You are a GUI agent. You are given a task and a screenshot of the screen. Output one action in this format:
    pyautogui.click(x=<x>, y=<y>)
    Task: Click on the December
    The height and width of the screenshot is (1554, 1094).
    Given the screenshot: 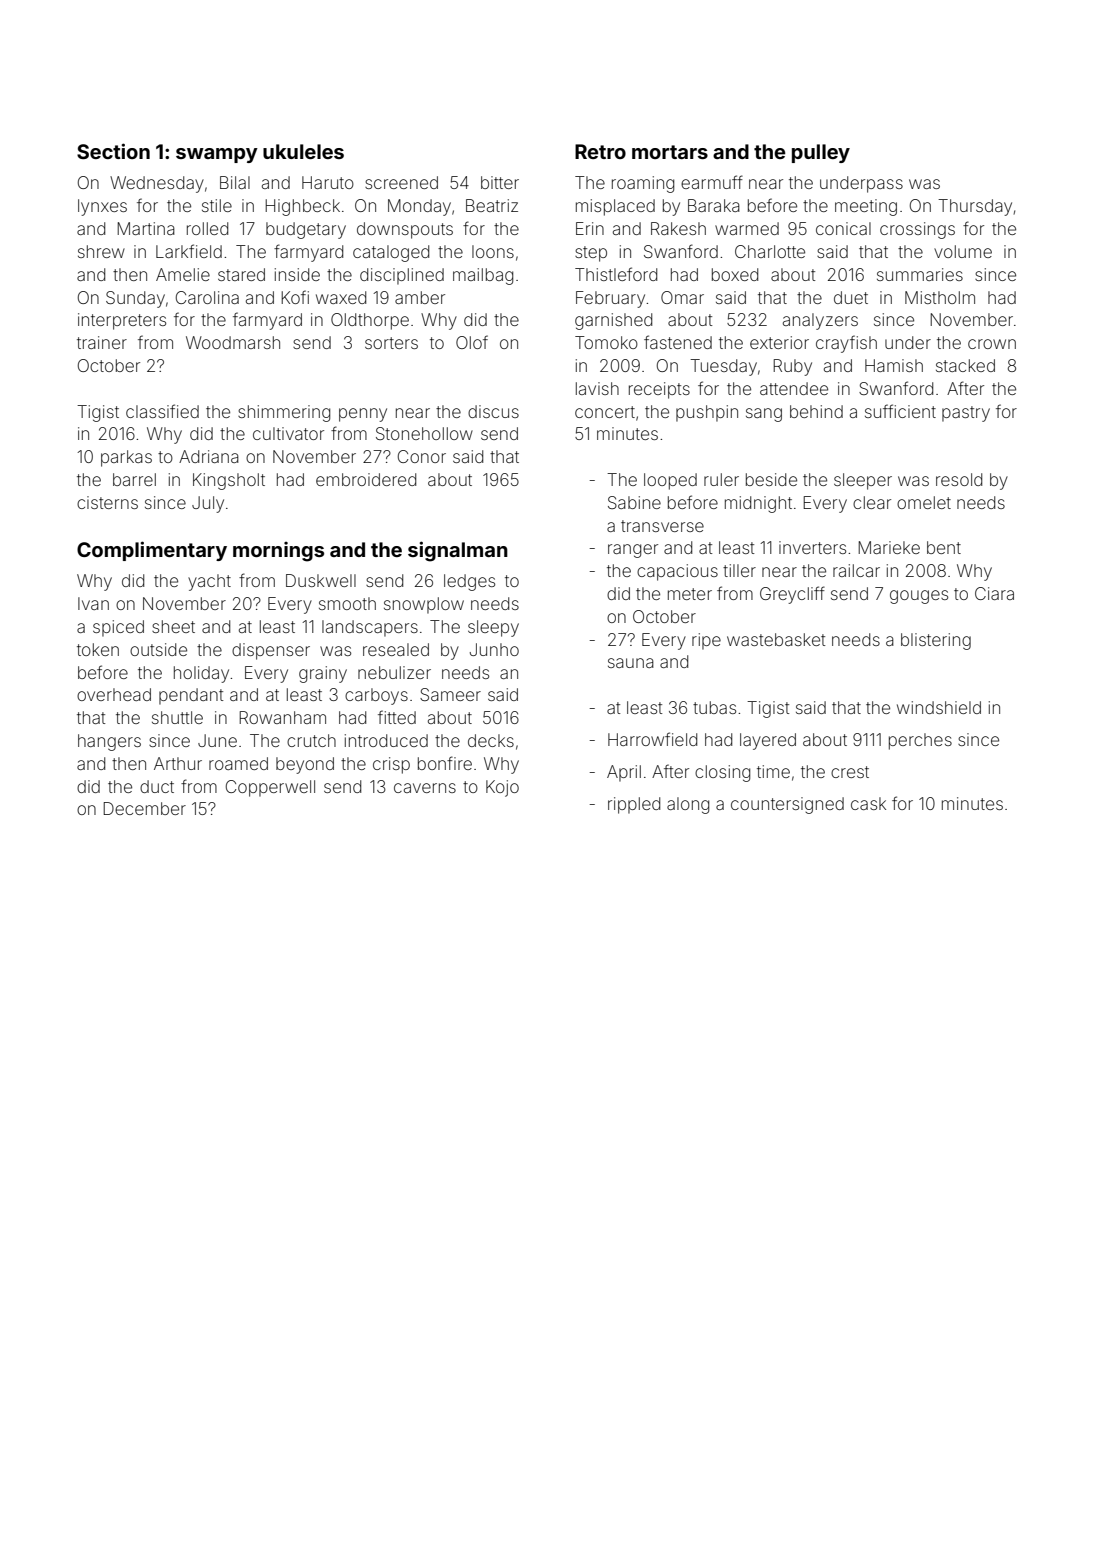 What is the action you would take?
    pyautogui.click(x=144, y=808)
